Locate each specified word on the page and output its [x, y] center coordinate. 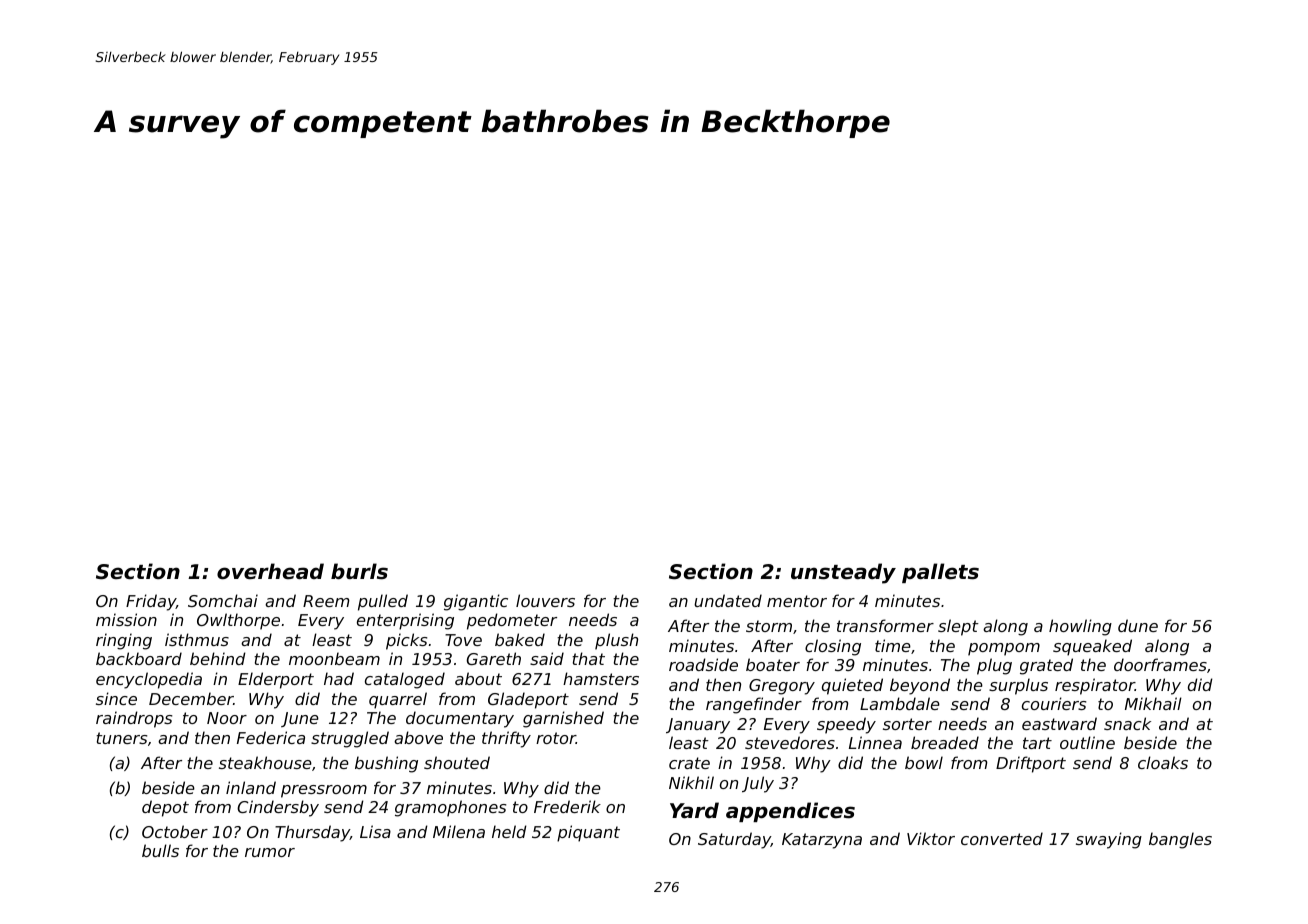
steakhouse [265, 762]
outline [1087, 742]
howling [1080, 627]
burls [359, 571]
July [758, 784]
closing [833, 647]
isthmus [197, 639]
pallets [940, 573]
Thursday [312, 833]
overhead [270, 571]
